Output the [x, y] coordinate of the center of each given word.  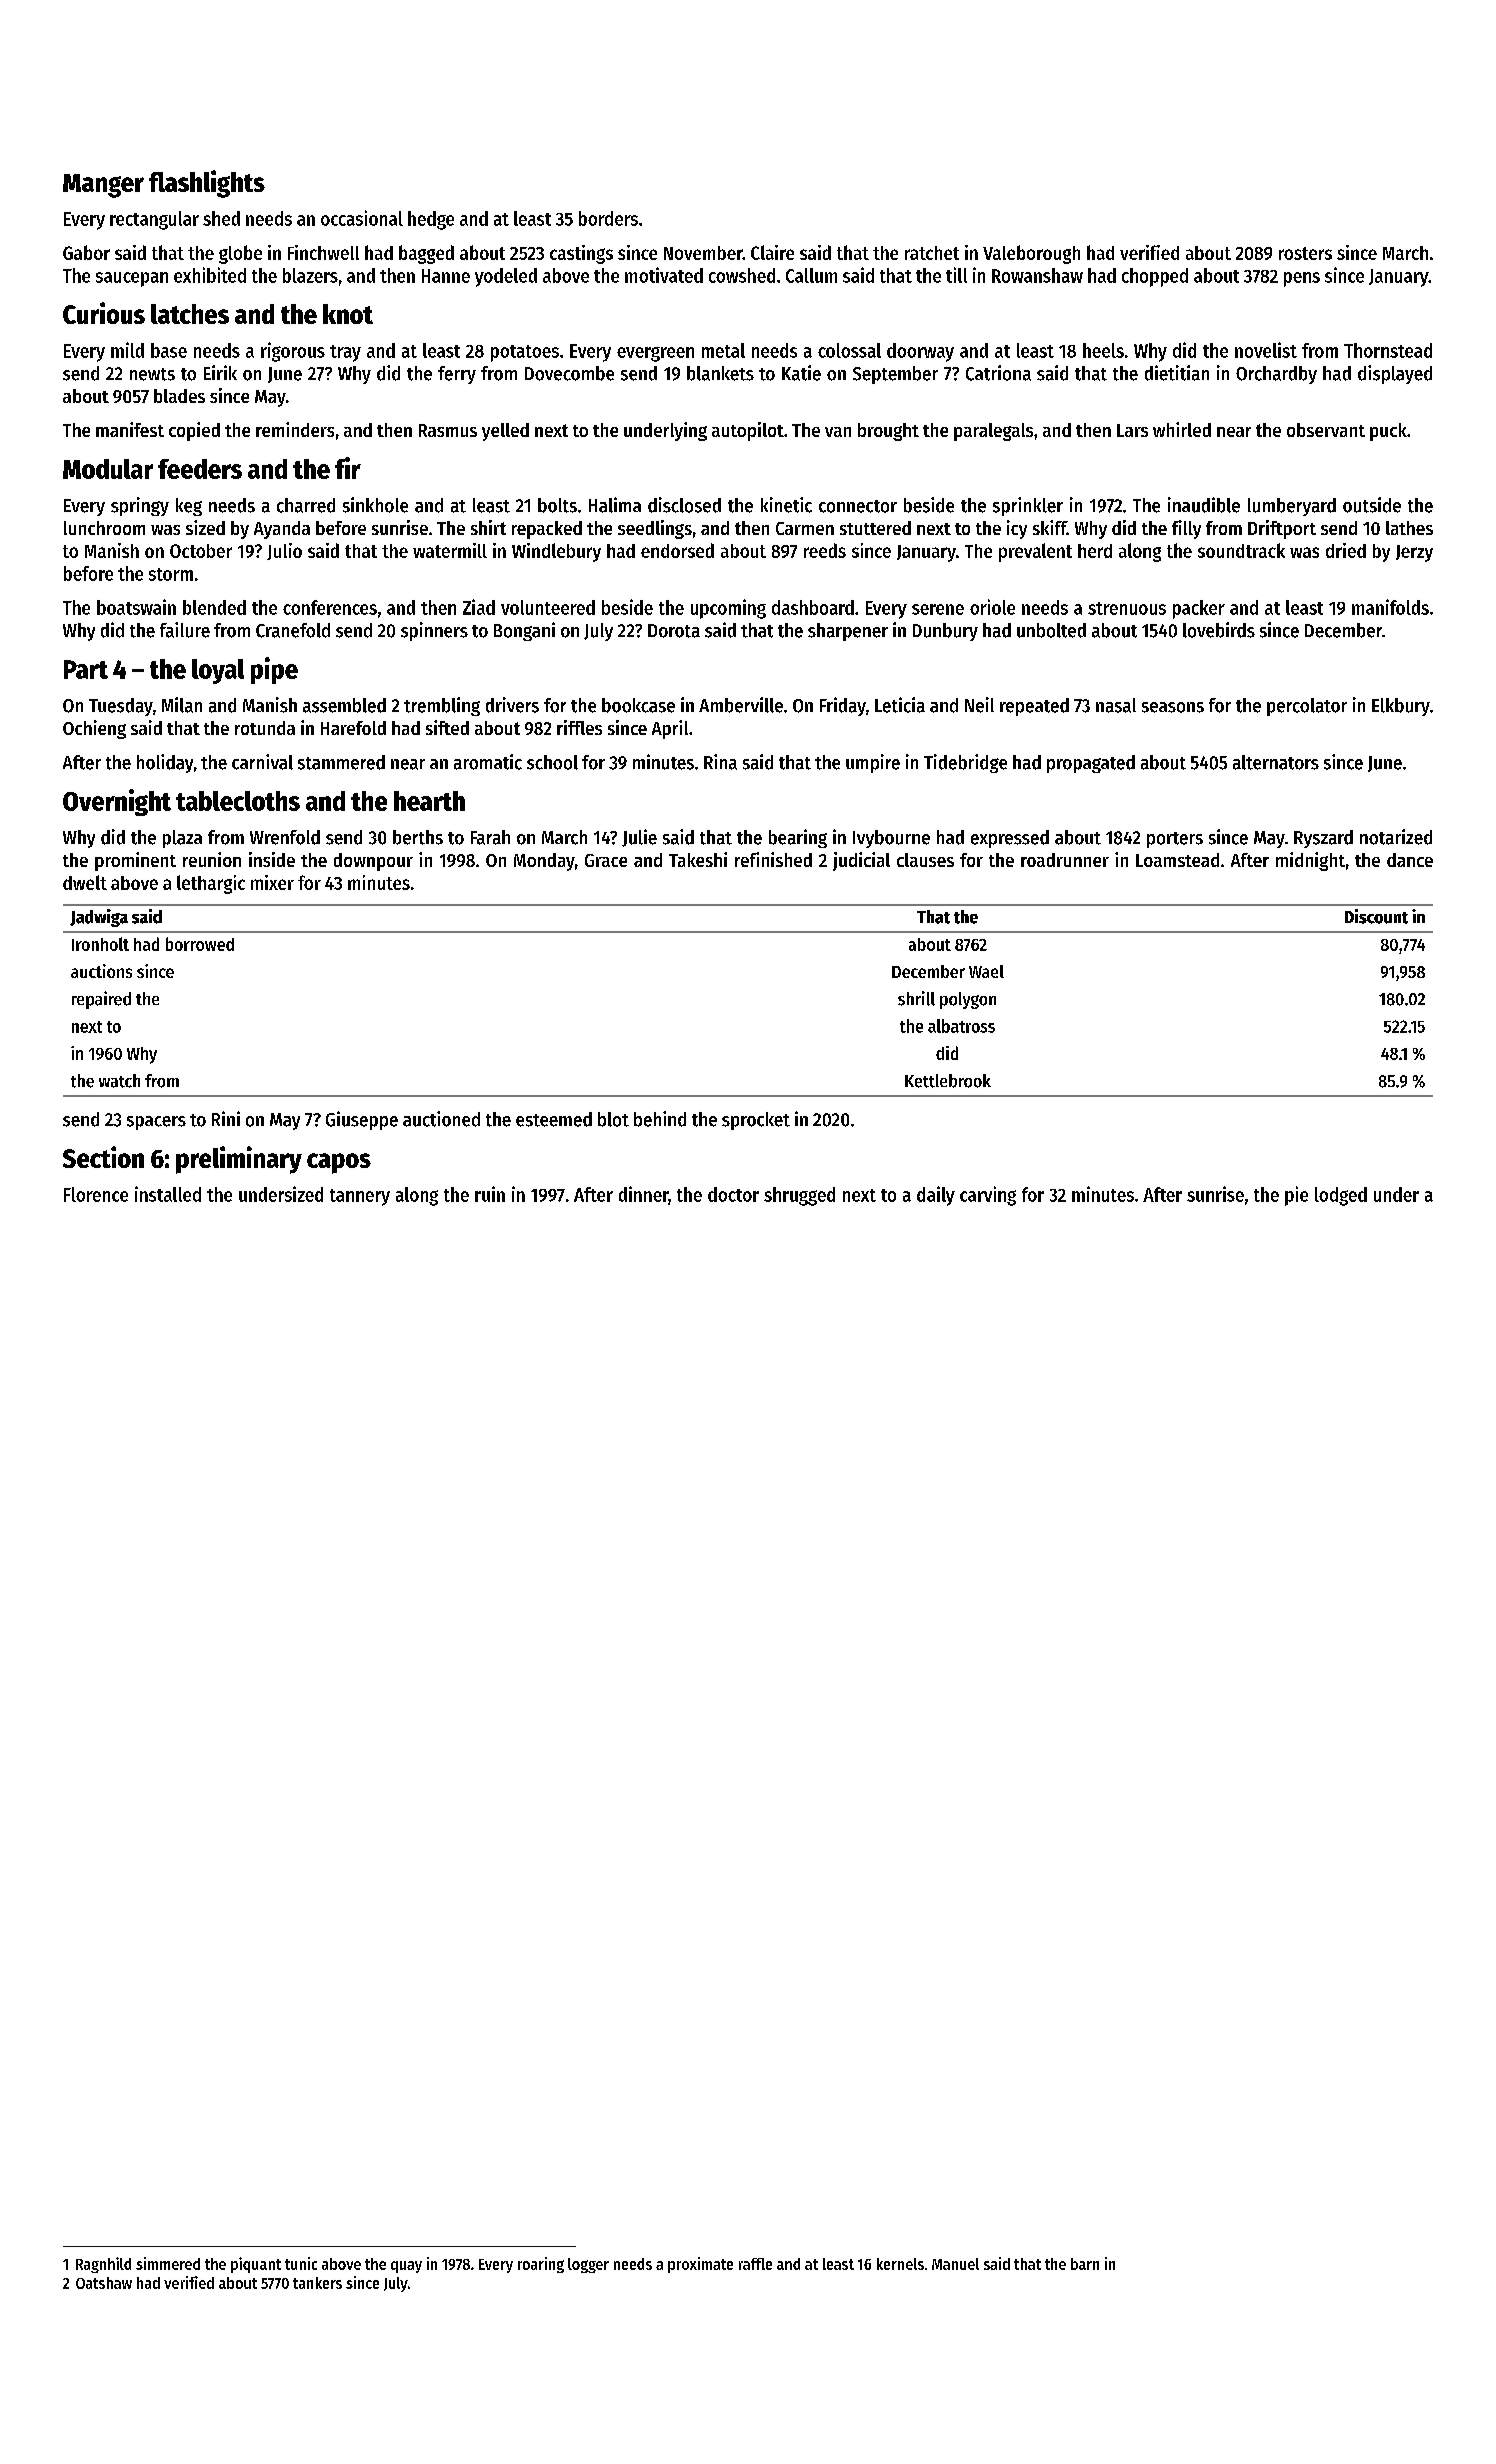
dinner [644, 1195]
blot [613, 1119]
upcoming [728, 609]
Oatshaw [104, 2283]
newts [152, 374]
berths [418, 837]
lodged [1341, 1196]
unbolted [1051, 630]
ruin [490, 1194]
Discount [1376, 916]
